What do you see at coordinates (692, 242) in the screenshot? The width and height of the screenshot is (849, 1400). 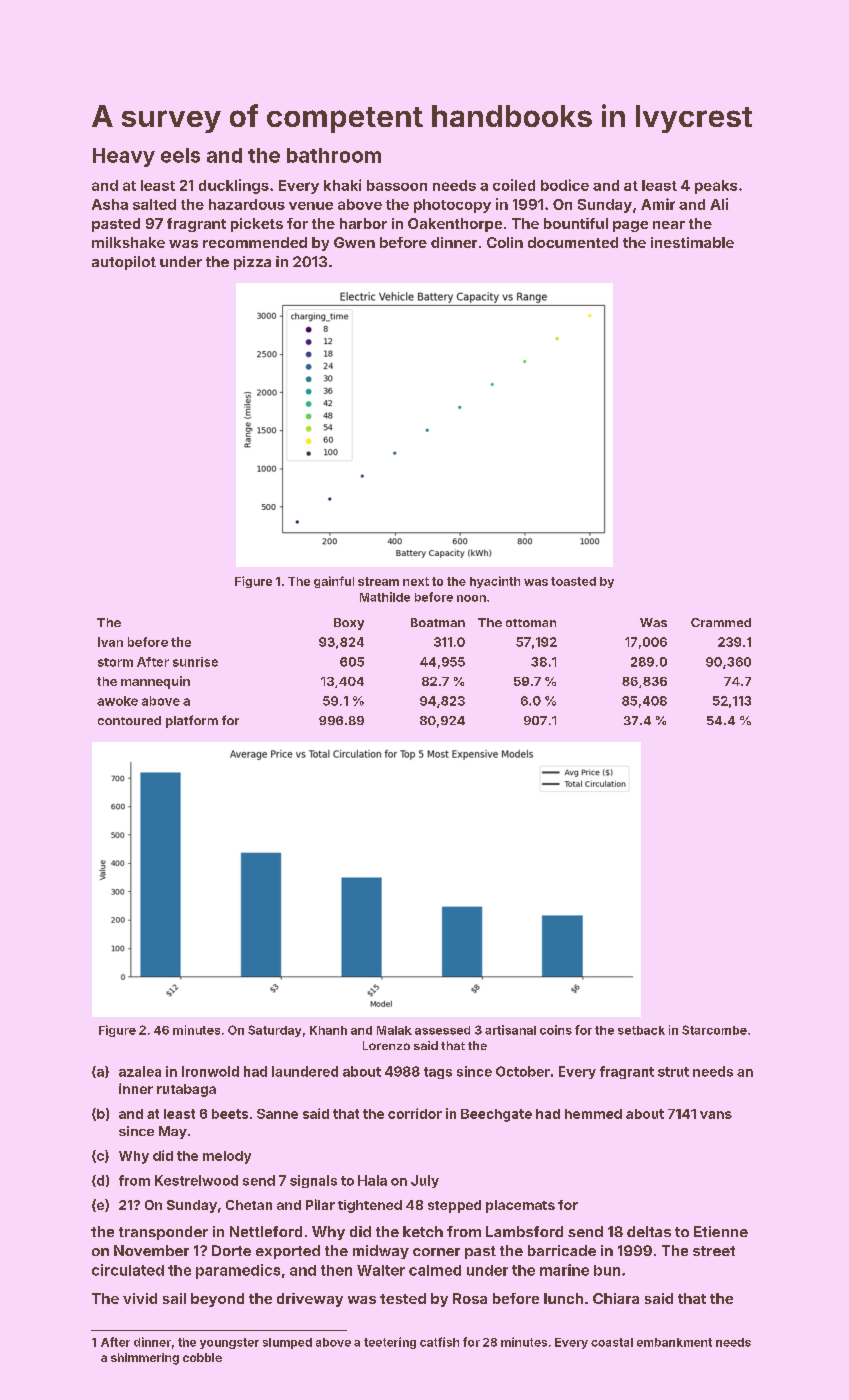 I see `inestimable` at bounding box center [692, 242].
